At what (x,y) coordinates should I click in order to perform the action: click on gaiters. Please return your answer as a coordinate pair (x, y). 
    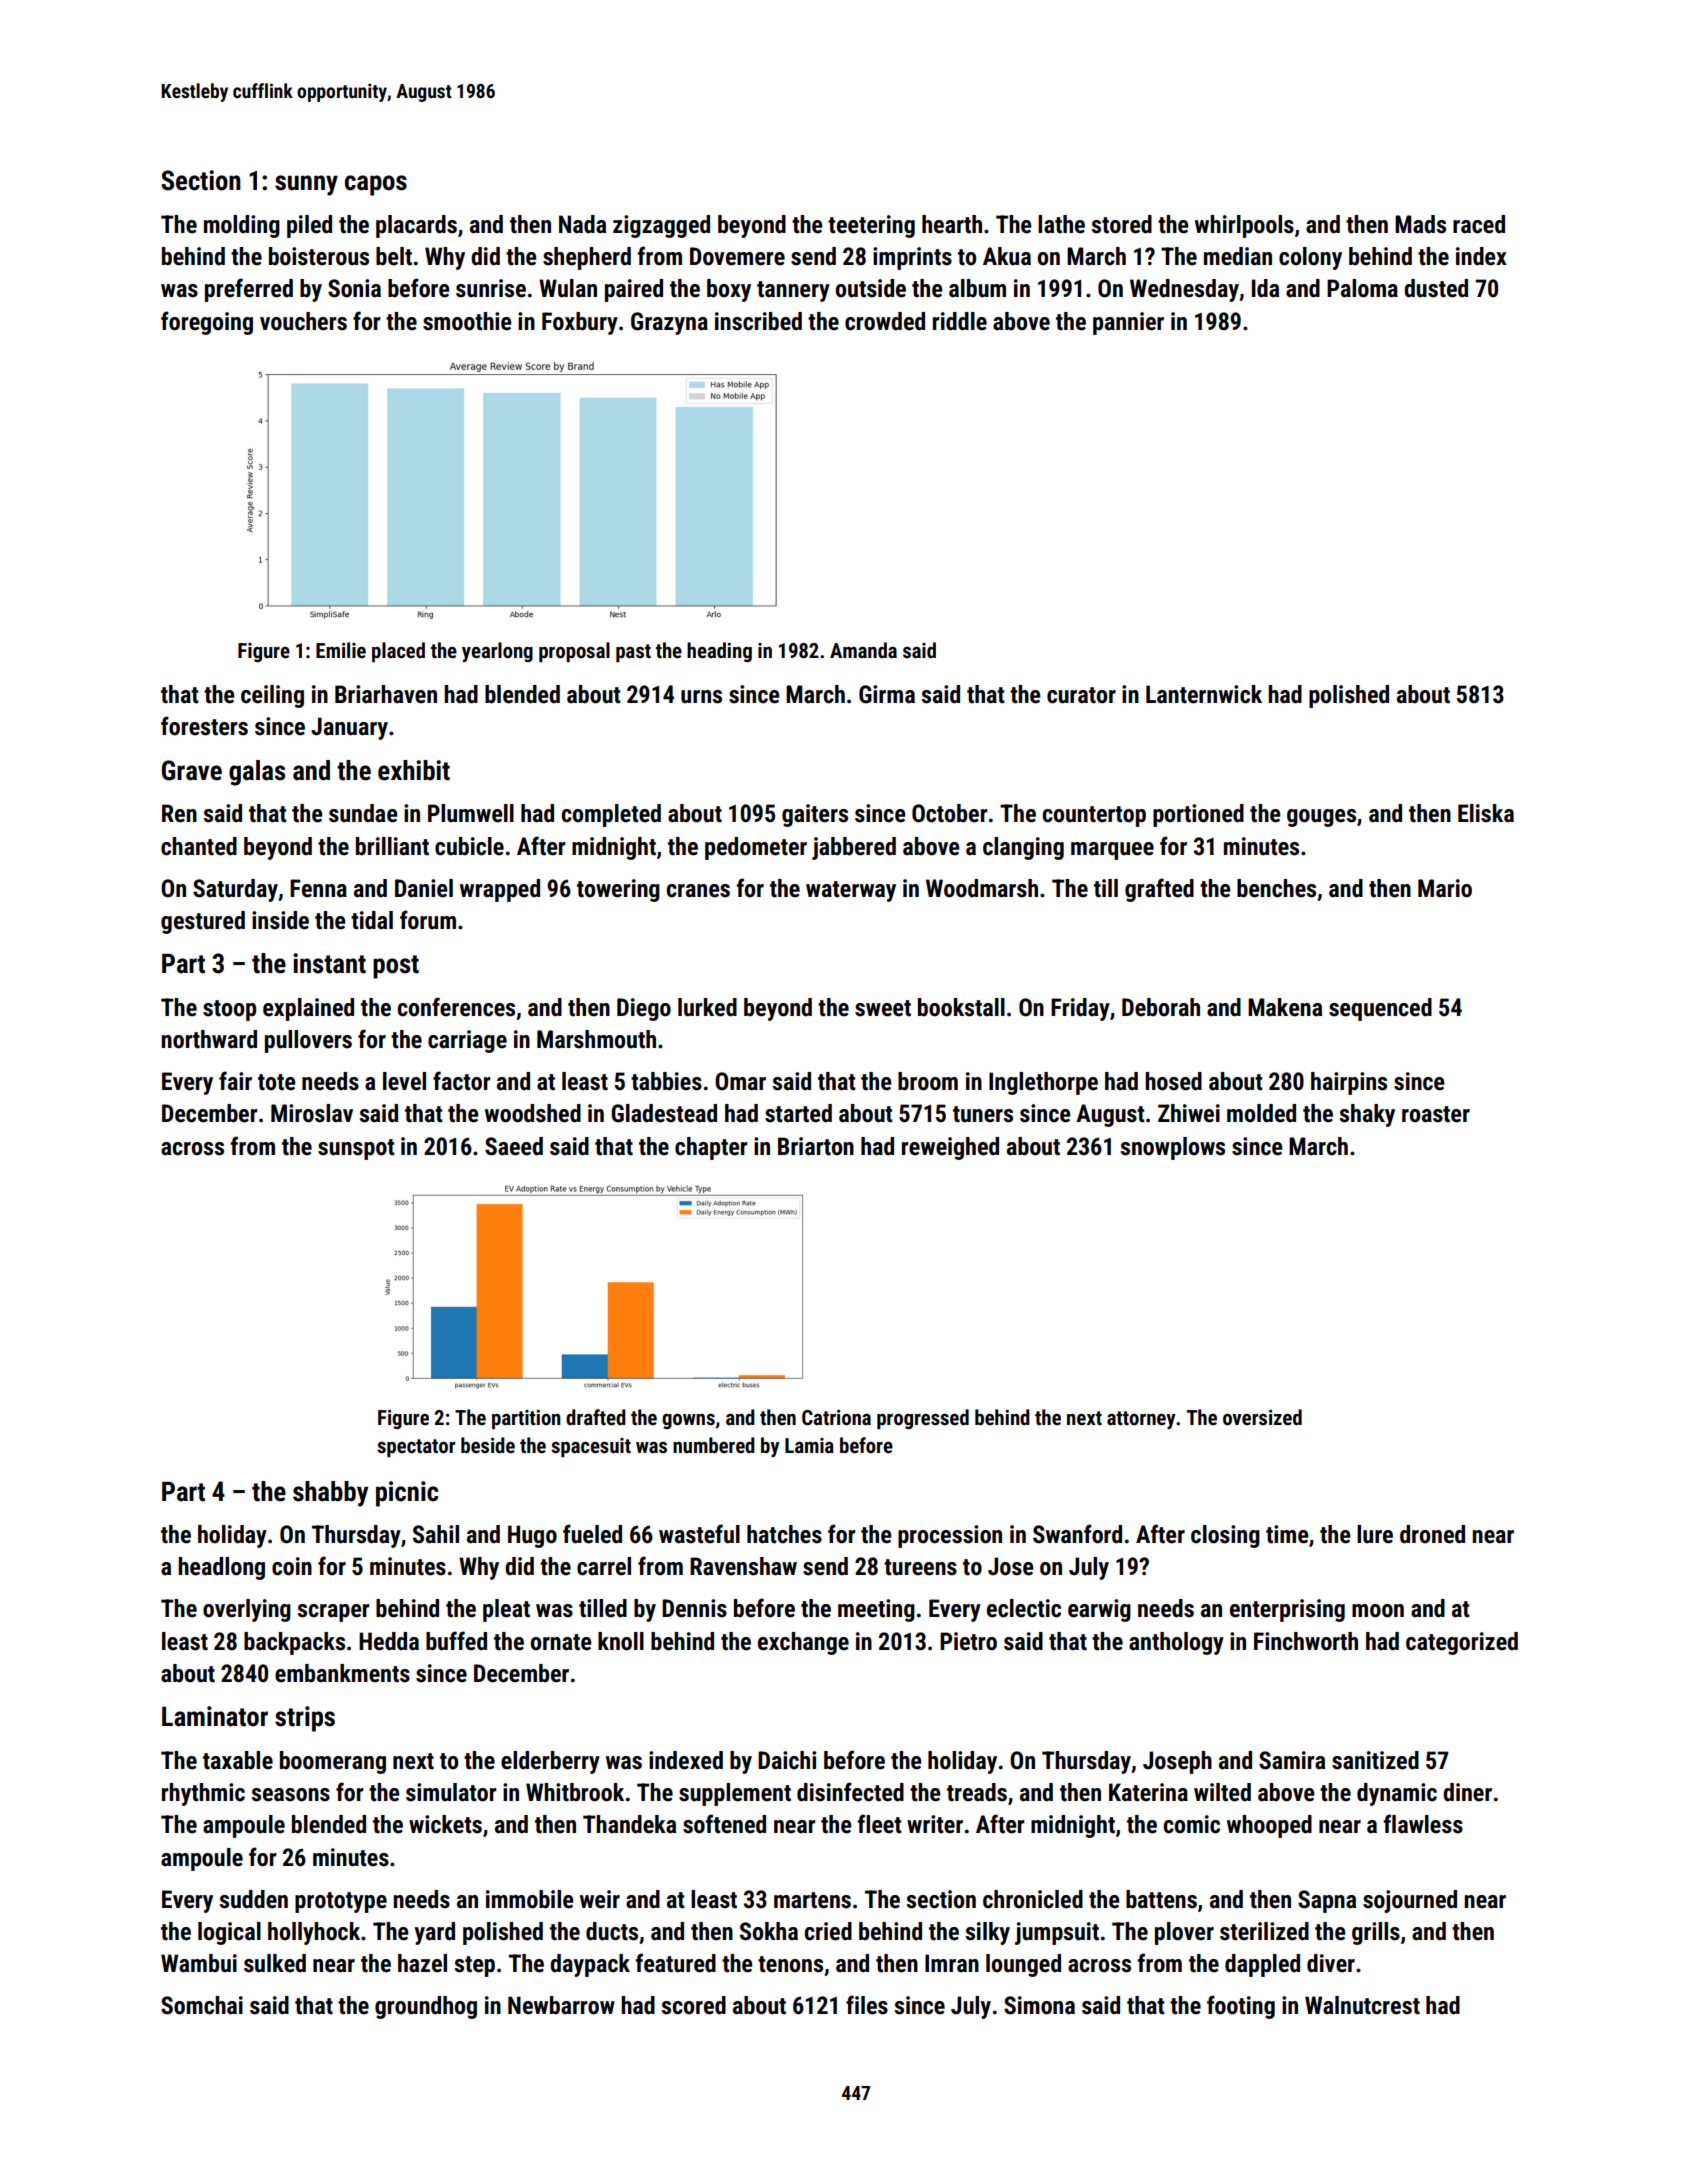
    Looking at the image, I should click on (815, 815).
